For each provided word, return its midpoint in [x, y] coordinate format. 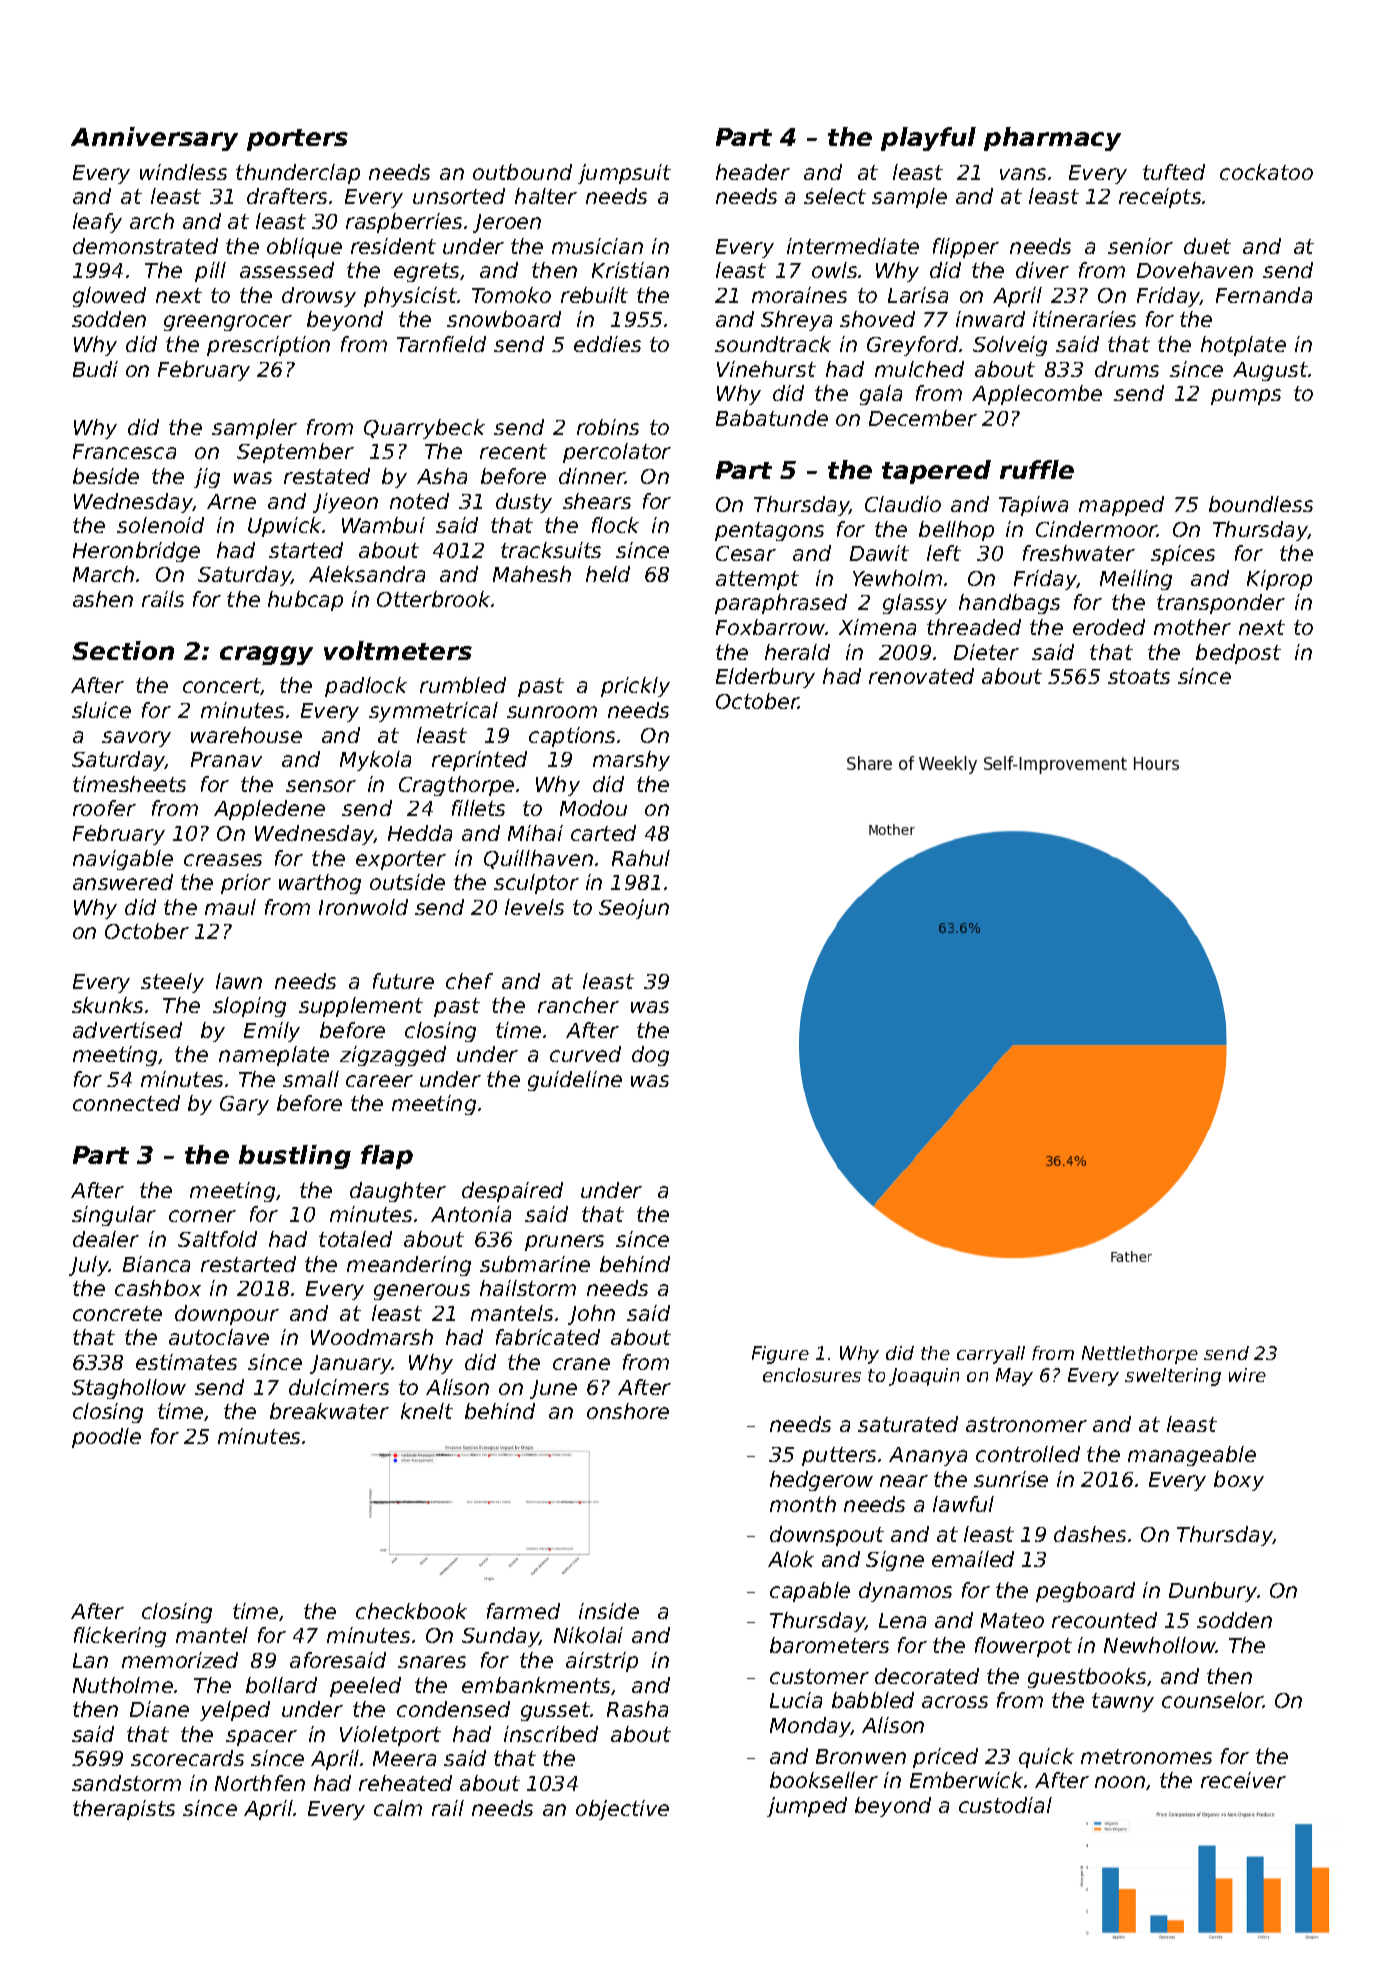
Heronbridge [136, 552]
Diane [159, 1709]
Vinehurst [766, 369]
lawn [239, 981]
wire [1247, 1375]
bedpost [1238, 654]
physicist [410, 297]
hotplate [1243, 346]
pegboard [1085, 1592]
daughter [398, 1192]
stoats [1139, 676]
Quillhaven [538, 859]
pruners [564, 1243]
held [608, 574]
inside [609, 1611]
